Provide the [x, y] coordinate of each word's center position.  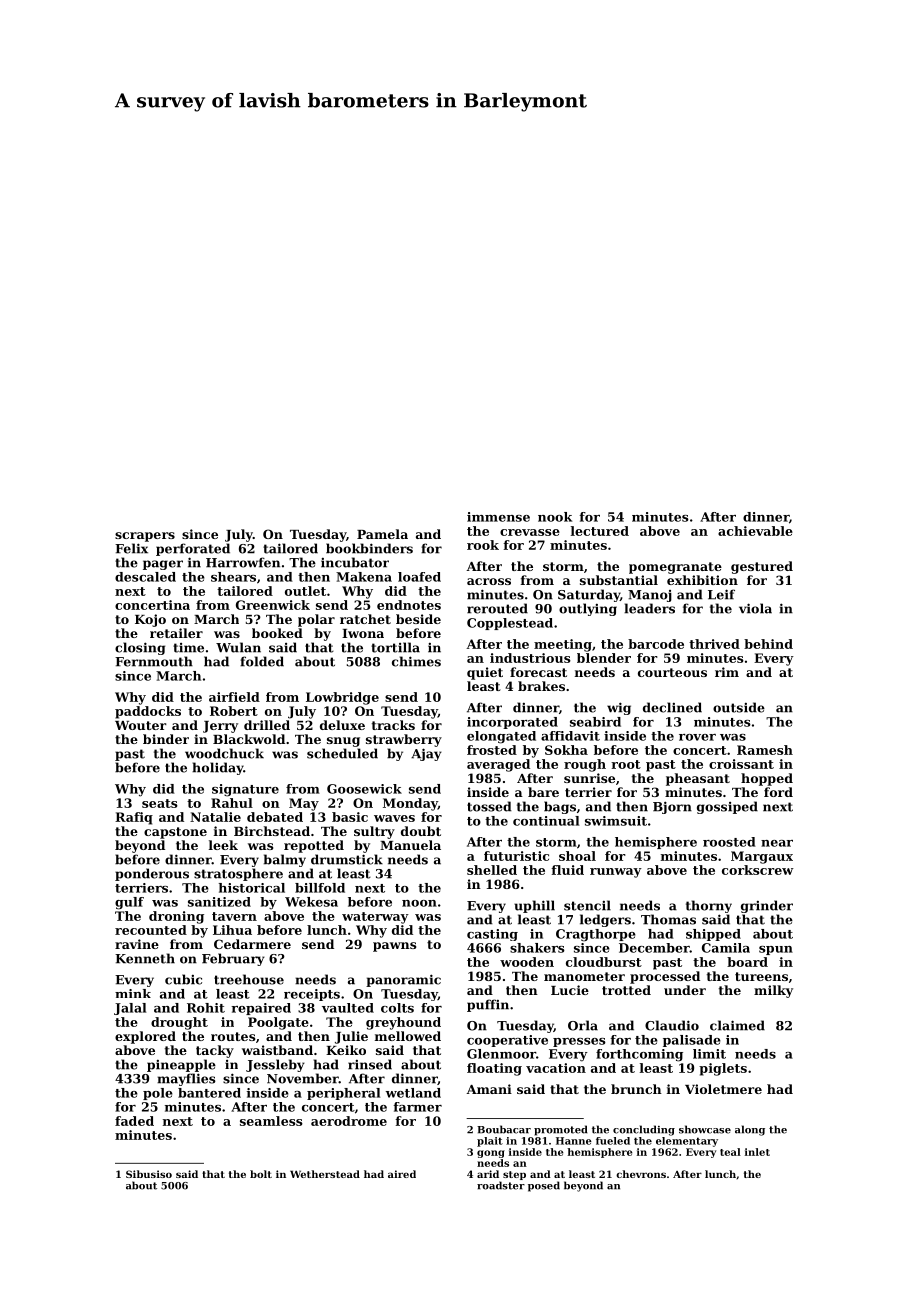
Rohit [206, 1008]
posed [544, 1186]
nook [555, 517]
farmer [418, 1107]
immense [498, 517]
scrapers [145, 537]
